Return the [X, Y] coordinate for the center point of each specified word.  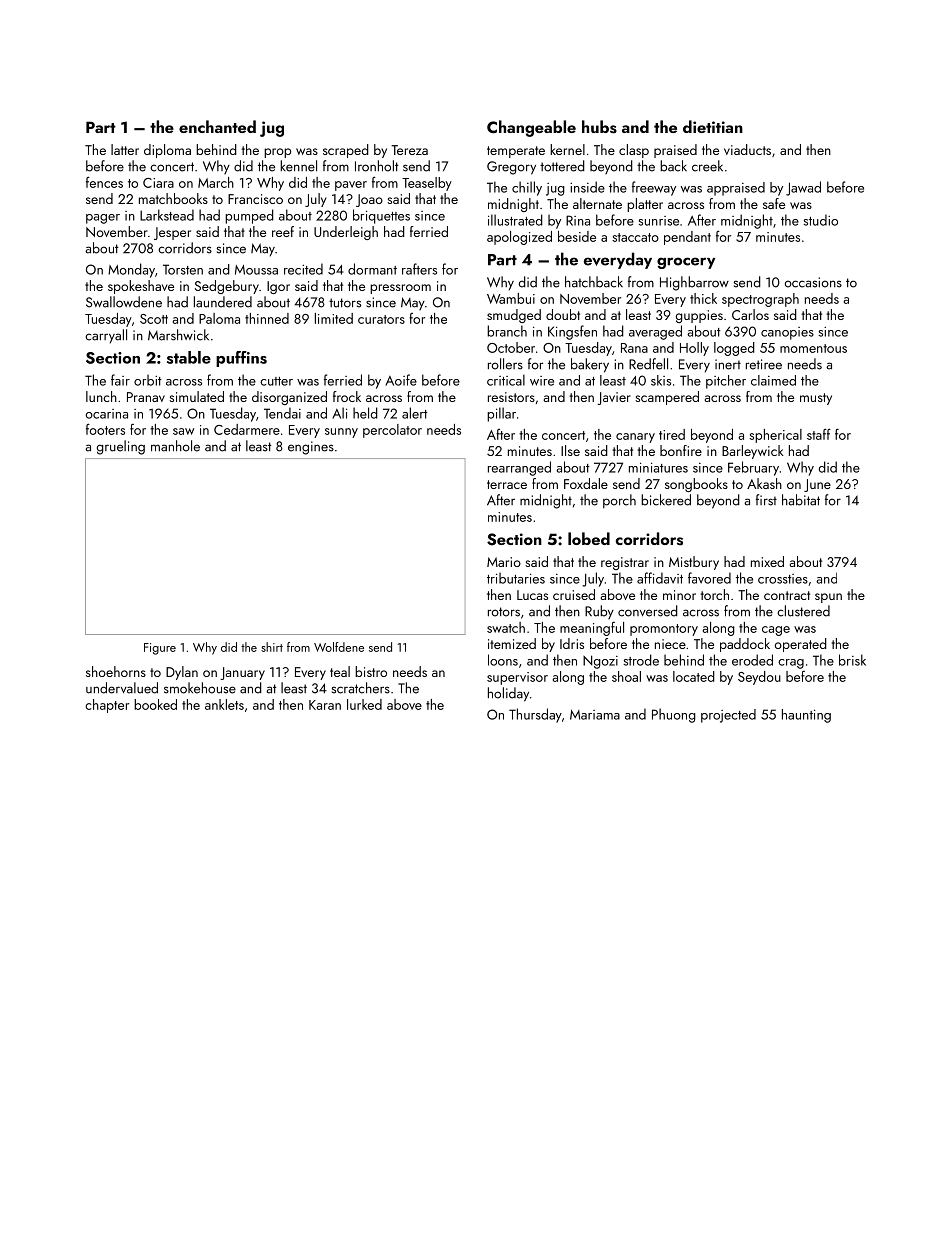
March [216, 182]
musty [816, 399]
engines [311, 448]
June [817, 485]
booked [155, 704]
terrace [507, 484]
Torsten [183, 269]
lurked [364, 704]
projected [728, 716]
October [511, 347]
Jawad [803, 188]
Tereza [409, 150]
